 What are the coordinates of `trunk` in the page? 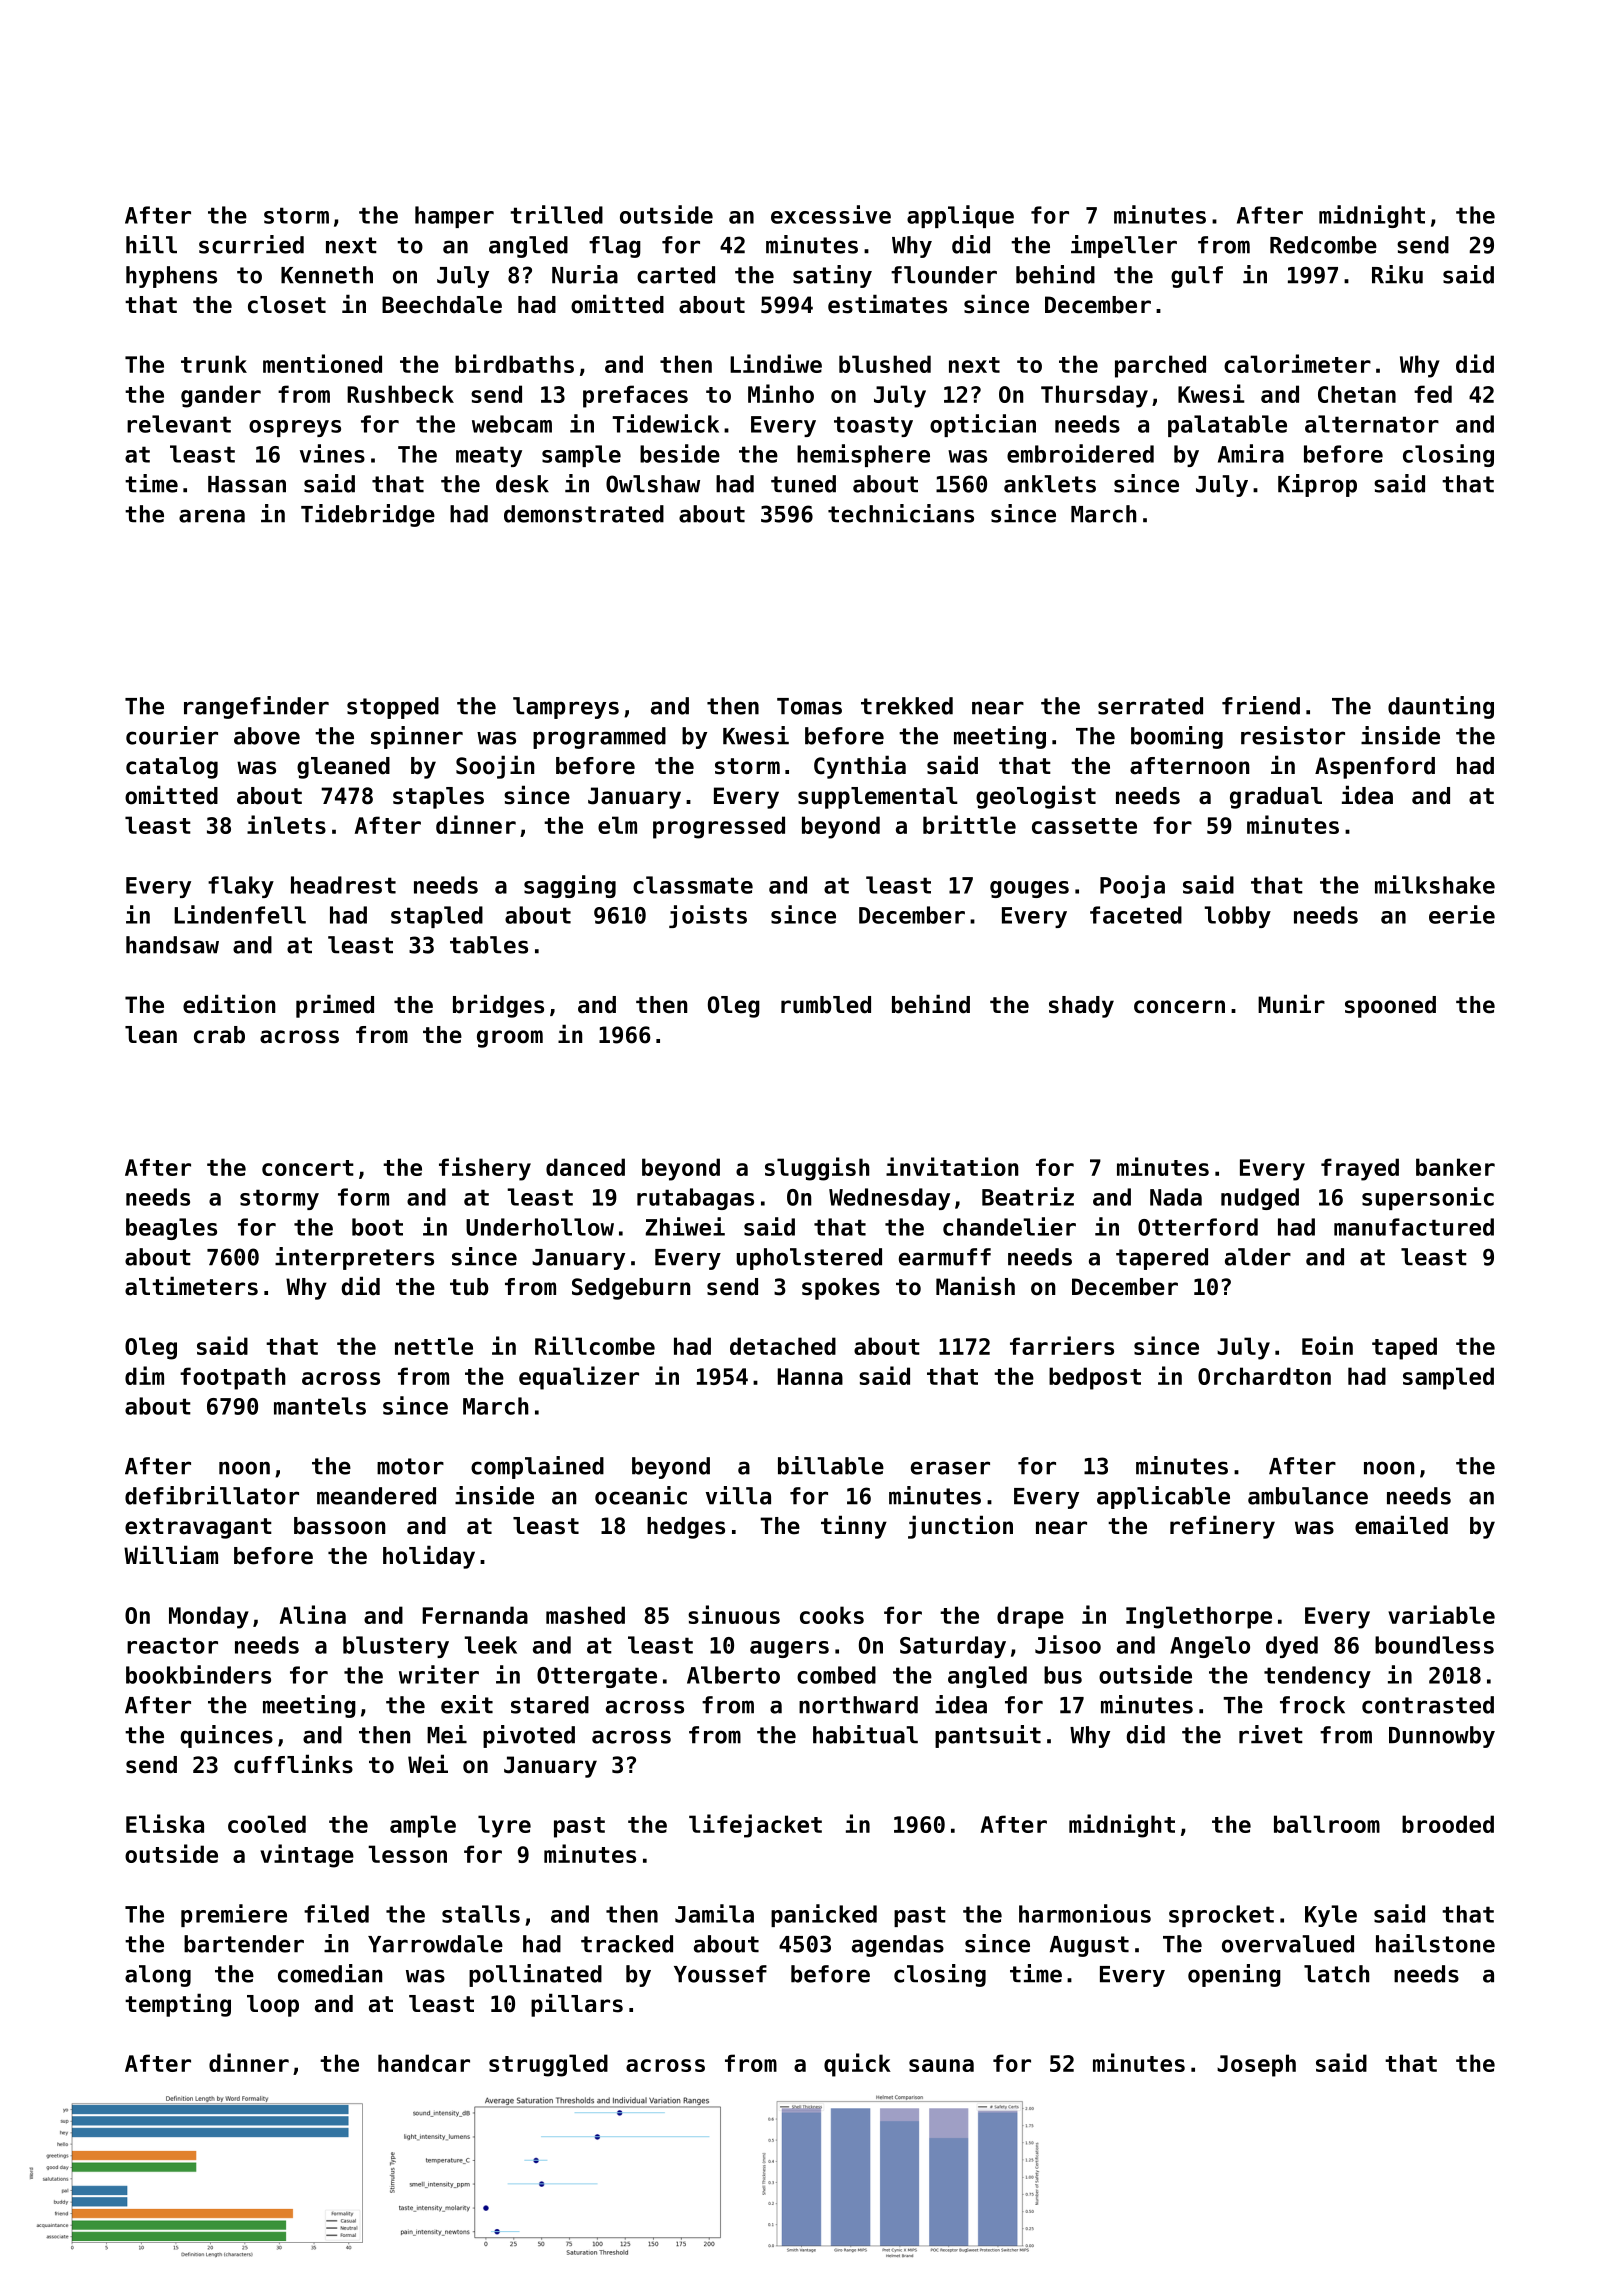 It's located at (214, 364).
